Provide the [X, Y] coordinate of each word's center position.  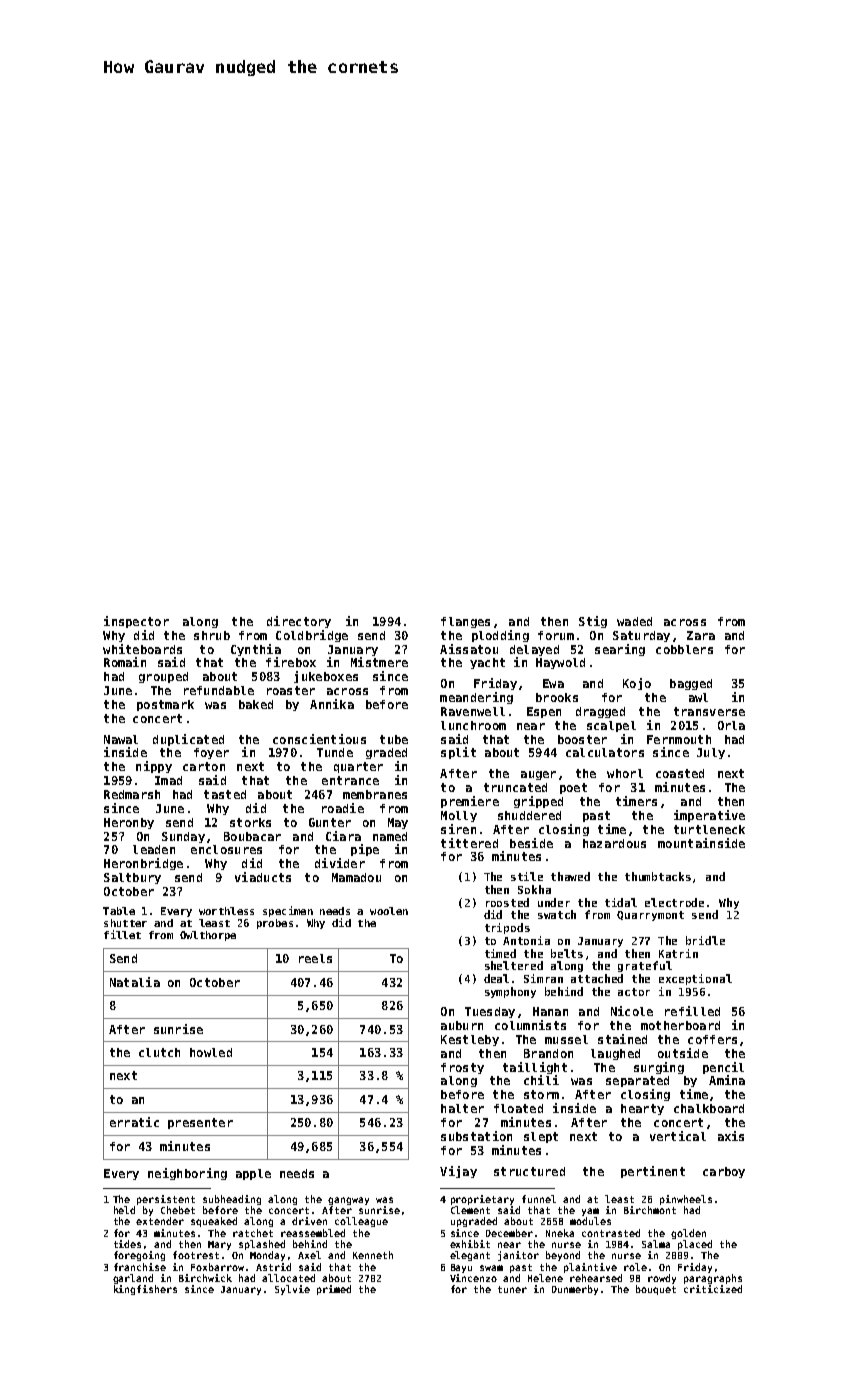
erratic [134, 1122]
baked [256, 704]
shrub [212, 635]
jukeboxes [326, 677]
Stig [593, 622]
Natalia [135, 982]
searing [620, 650]
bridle [705, 940]
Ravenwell [473, 711]
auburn [462, 1025]
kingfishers [145, 1290]
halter [462, 1108]
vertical [678, 1136]
